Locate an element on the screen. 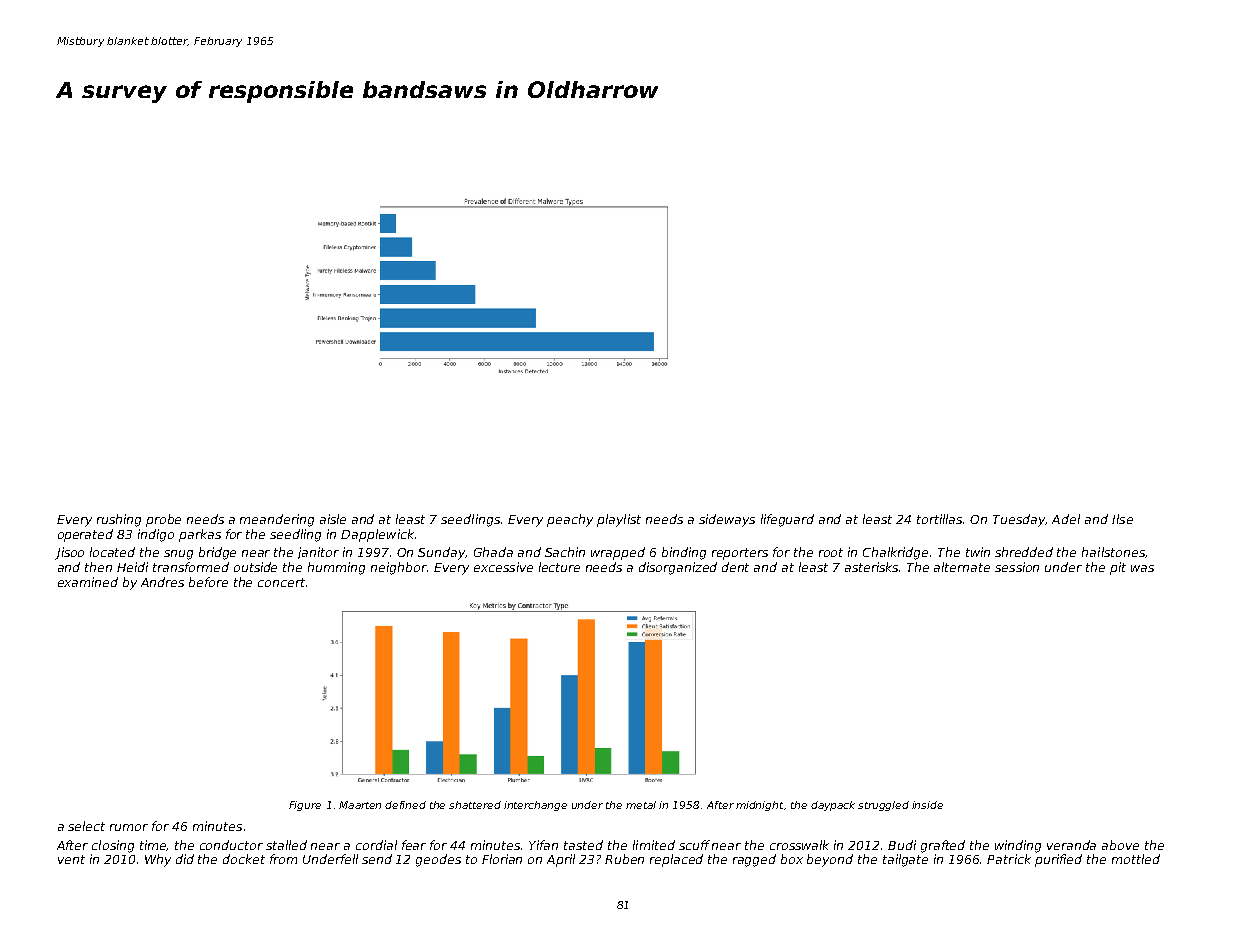 The width and height of the screenshot is (1233, 952). alternate is located at coordinates (962, 567).
